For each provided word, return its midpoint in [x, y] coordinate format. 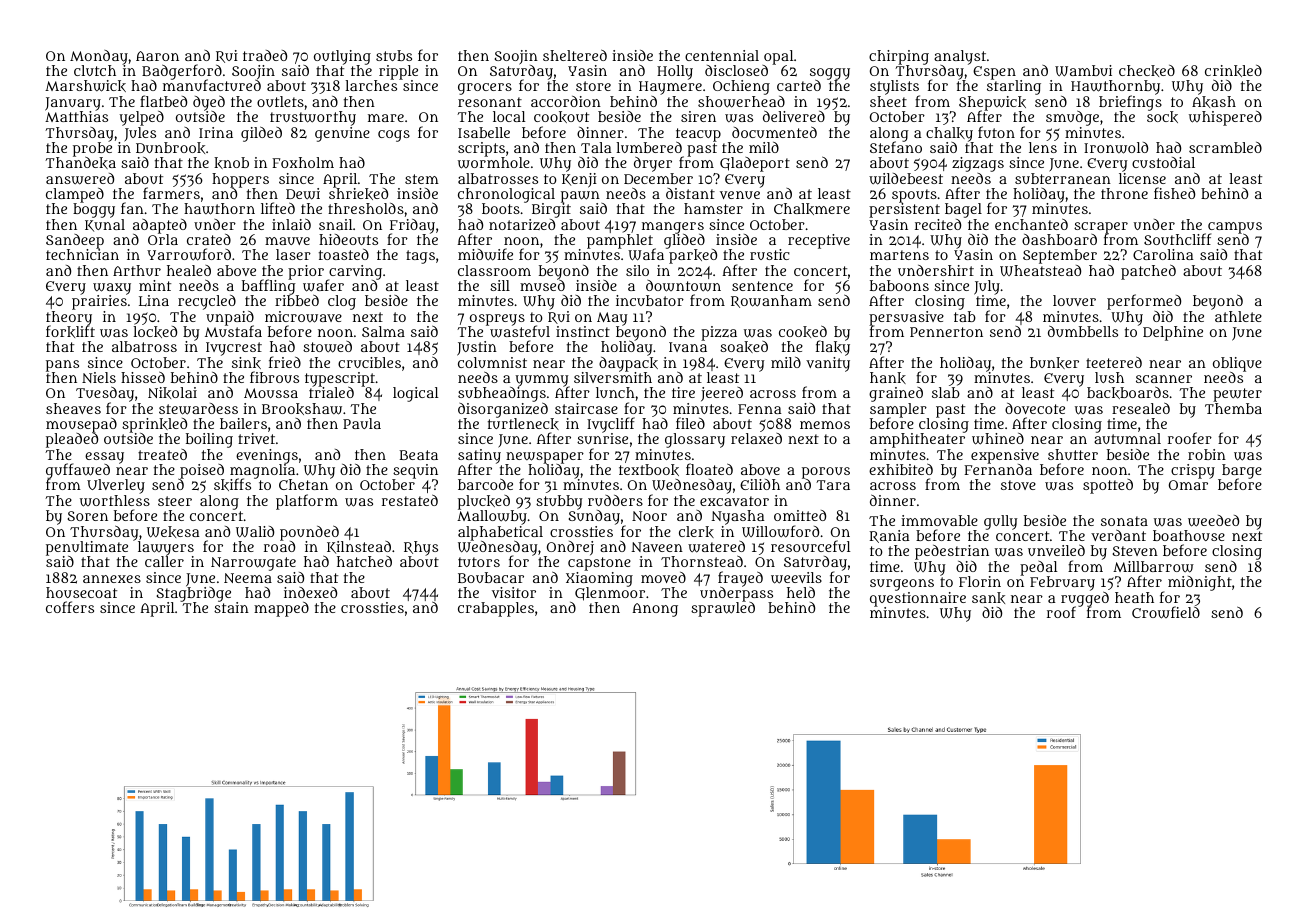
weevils [796, 578]
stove [1018, 485]
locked [155, 332]
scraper [1101, 228]
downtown [683, 286]
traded [265, 55]
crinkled [1233, 71]
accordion [566, 101]
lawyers [166, 548]
